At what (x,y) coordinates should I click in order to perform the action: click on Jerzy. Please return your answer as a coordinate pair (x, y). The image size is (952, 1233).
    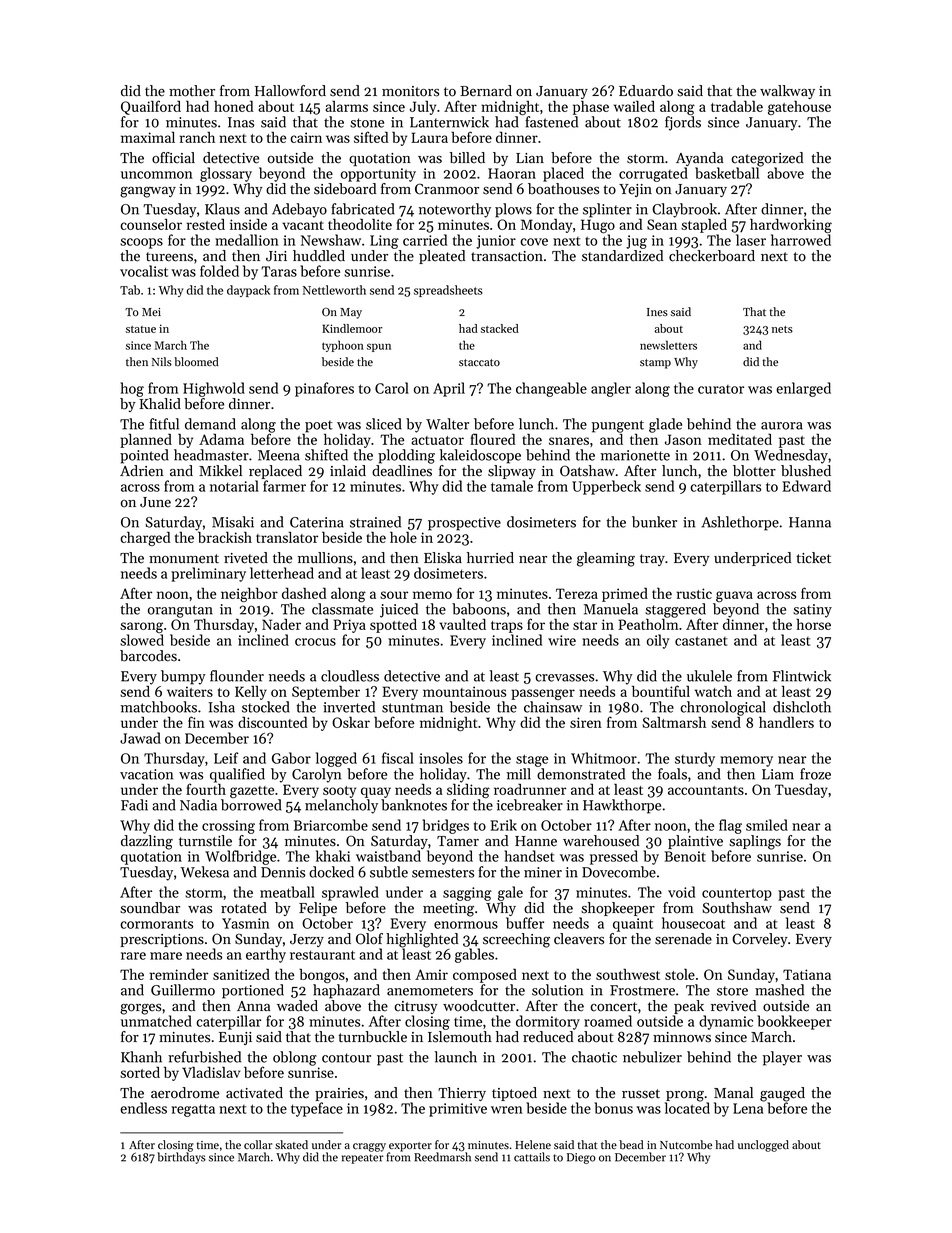
    Looking at the image, I should click on (307, 940).
